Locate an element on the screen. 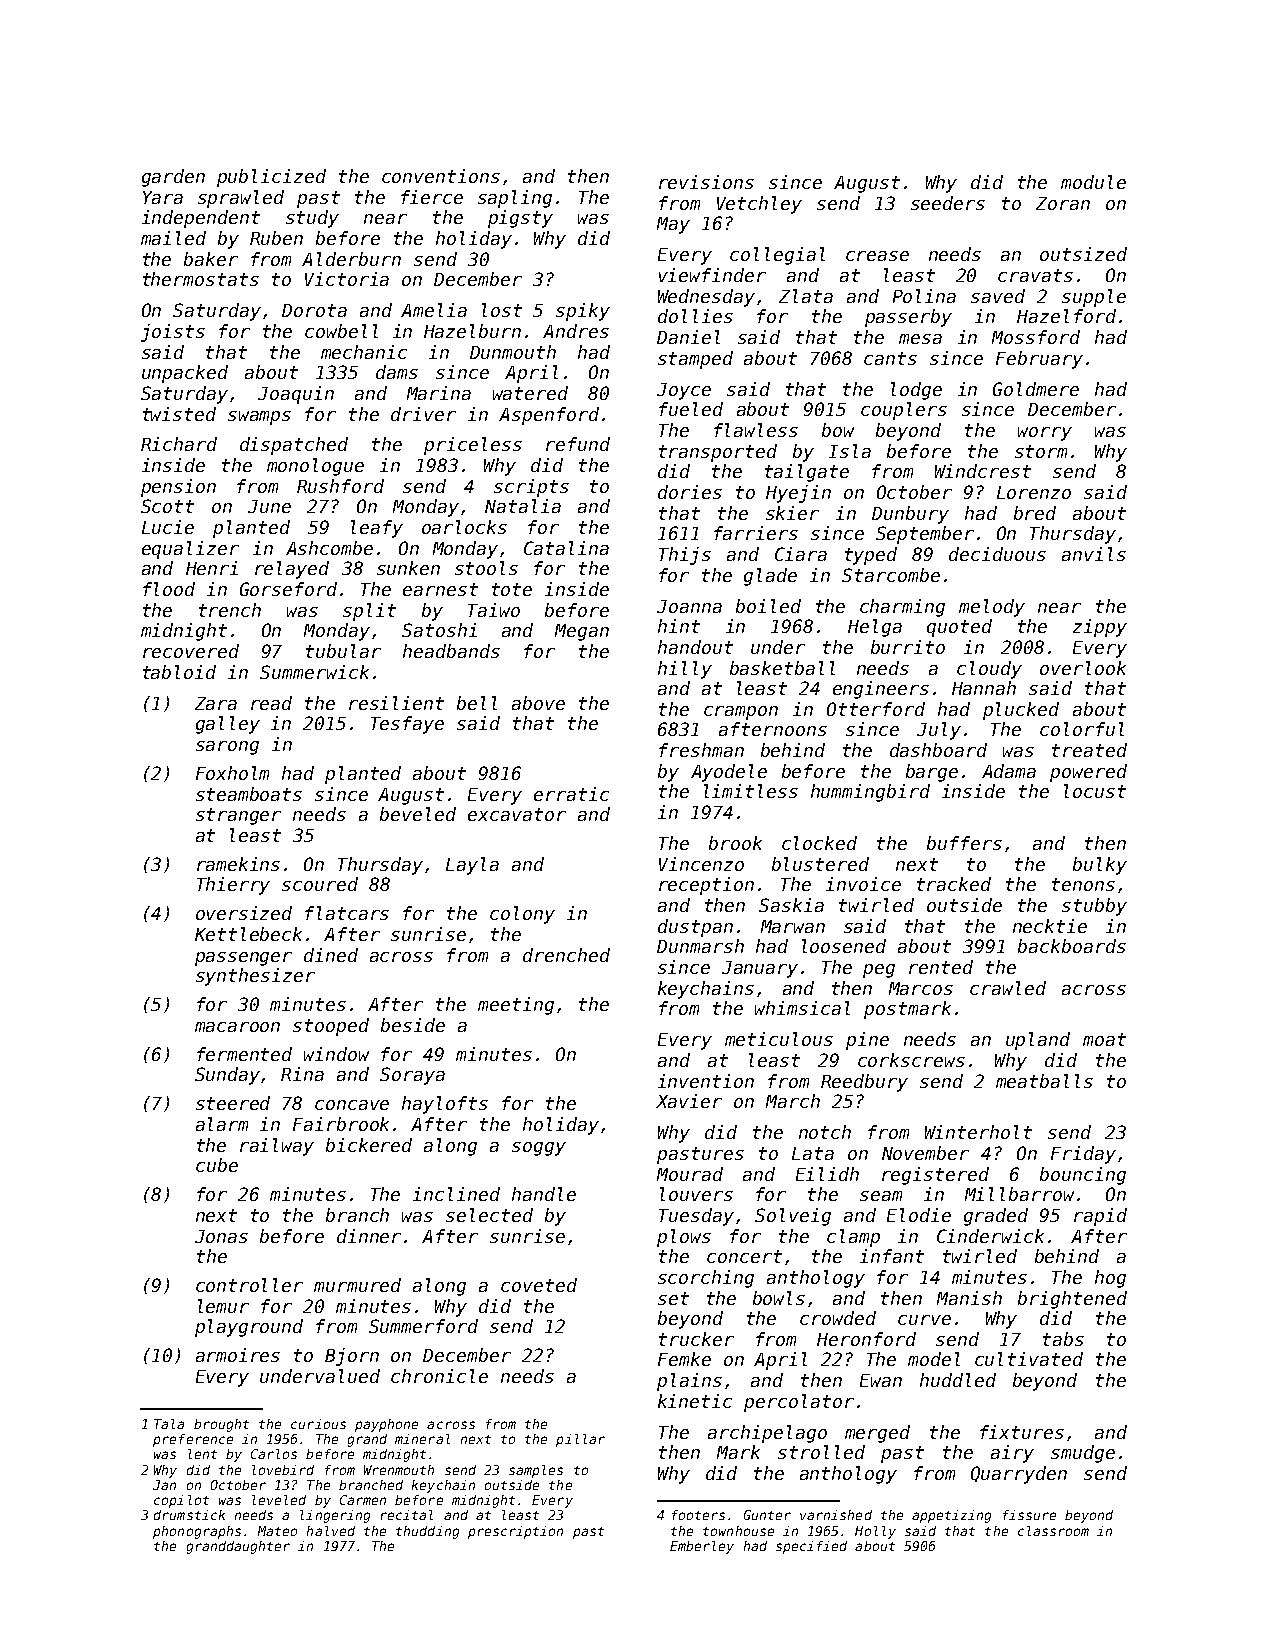  conventions is located at coordinates (441, 176).
